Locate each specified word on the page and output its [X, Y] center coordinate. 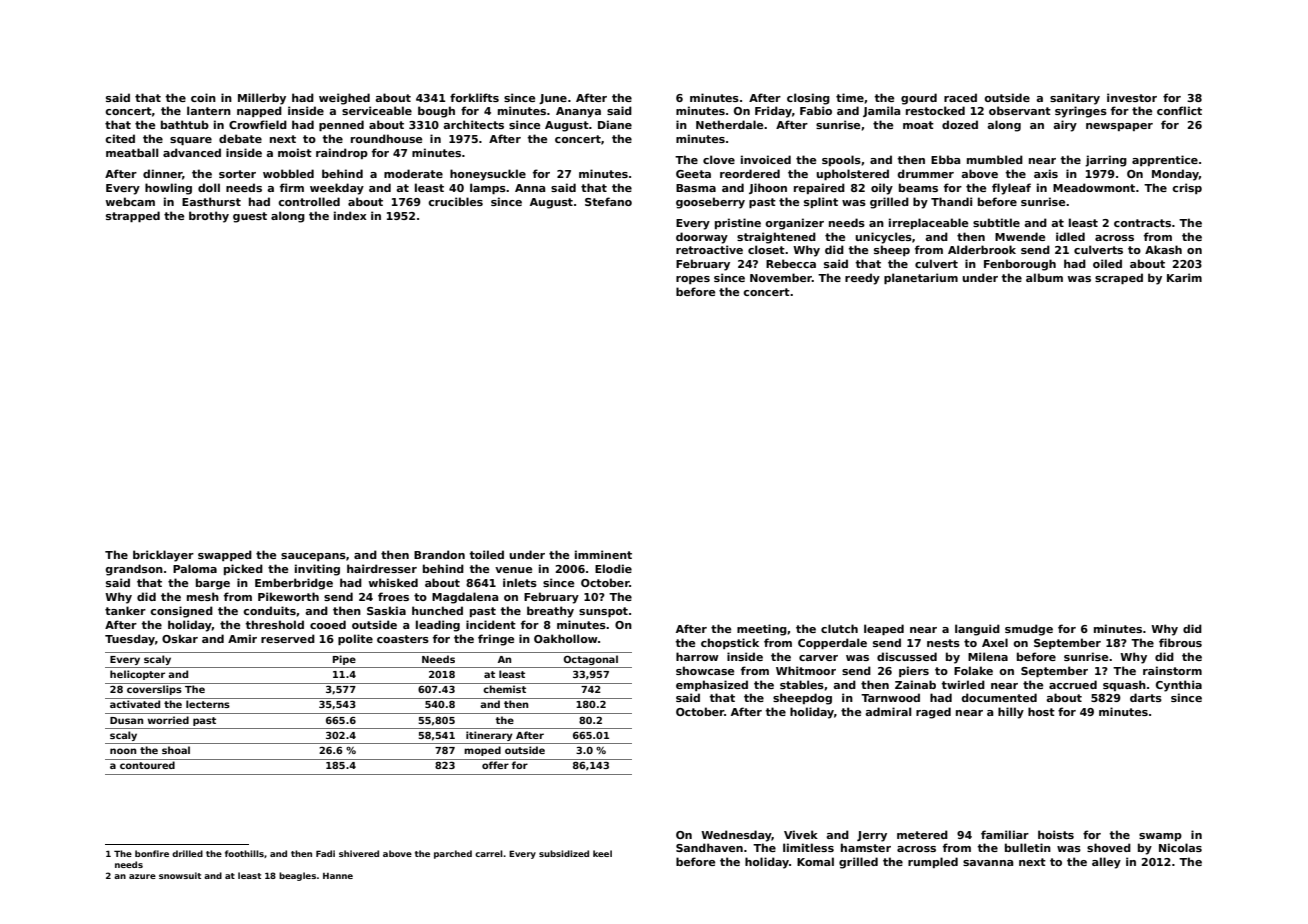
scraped [1119, 278]
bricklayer [163, 556]
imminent [603, 554]
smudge [1029, 630]
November [781, 277]
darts [1146, 697]
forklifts [474, 97]
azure [142, 876]
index [350, 215]
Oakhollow [566, 638]
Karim [1184, 277]
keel [602, 853]
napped [259, 111]
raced [960, 97]
